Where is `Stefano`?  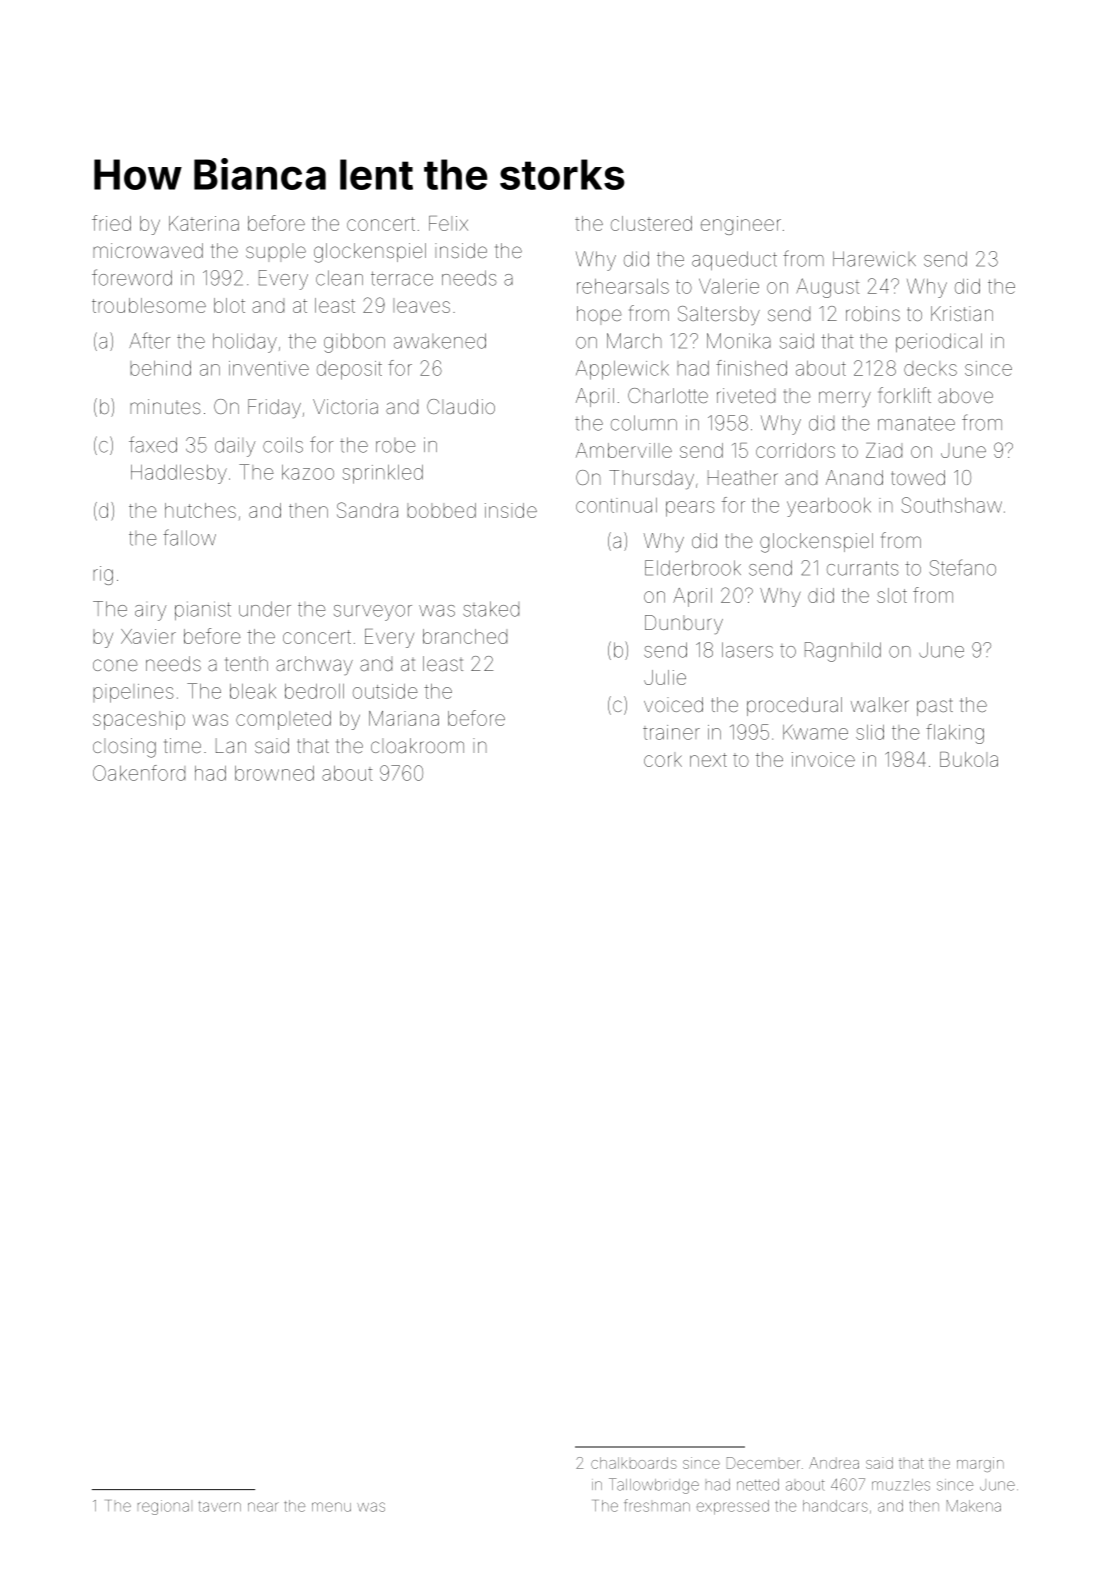 Stefano is located at coordinates (962, 567).
